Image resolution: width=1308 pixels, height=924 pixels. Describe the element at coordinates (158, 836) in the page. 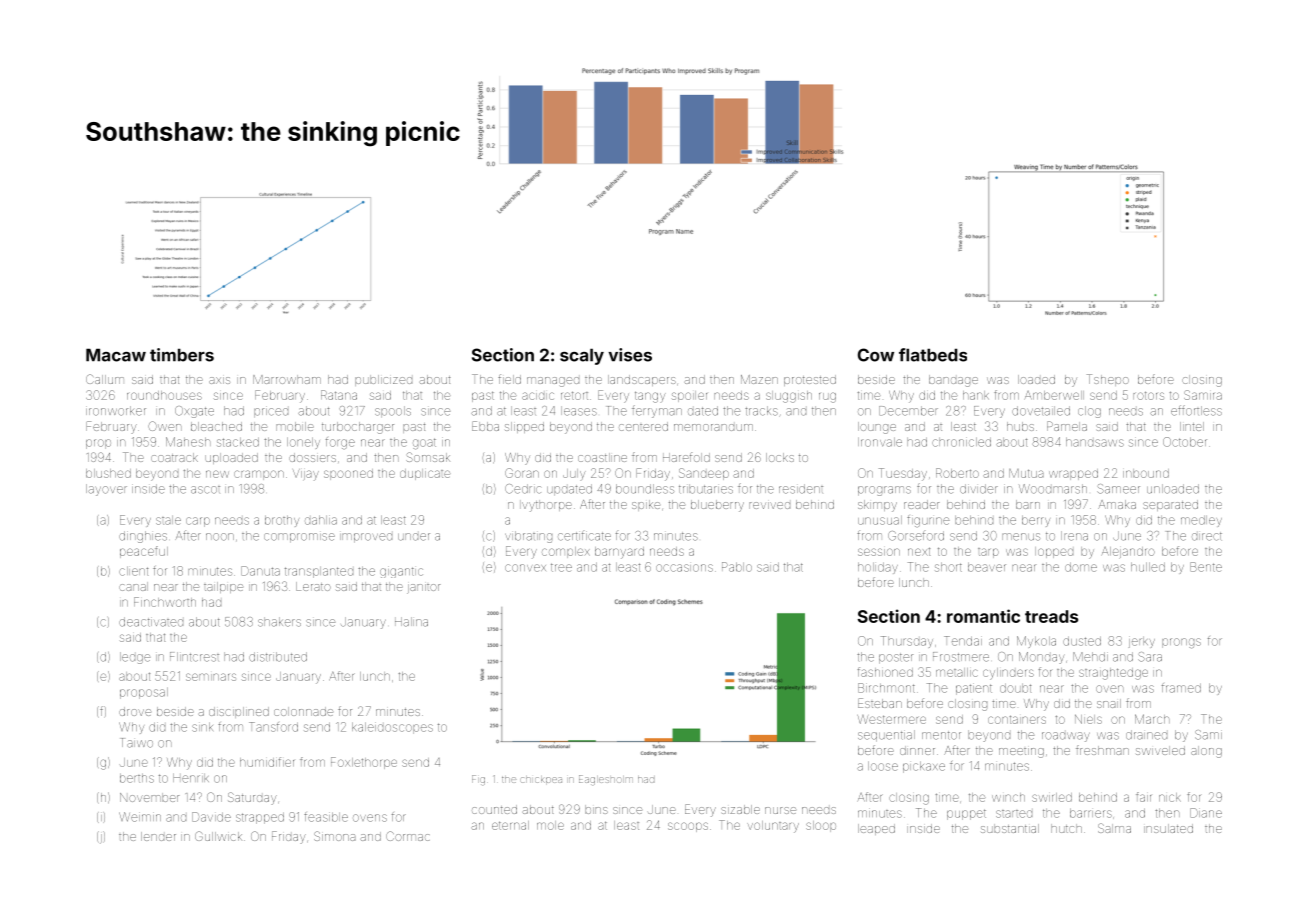

I see `lender` at that location.
